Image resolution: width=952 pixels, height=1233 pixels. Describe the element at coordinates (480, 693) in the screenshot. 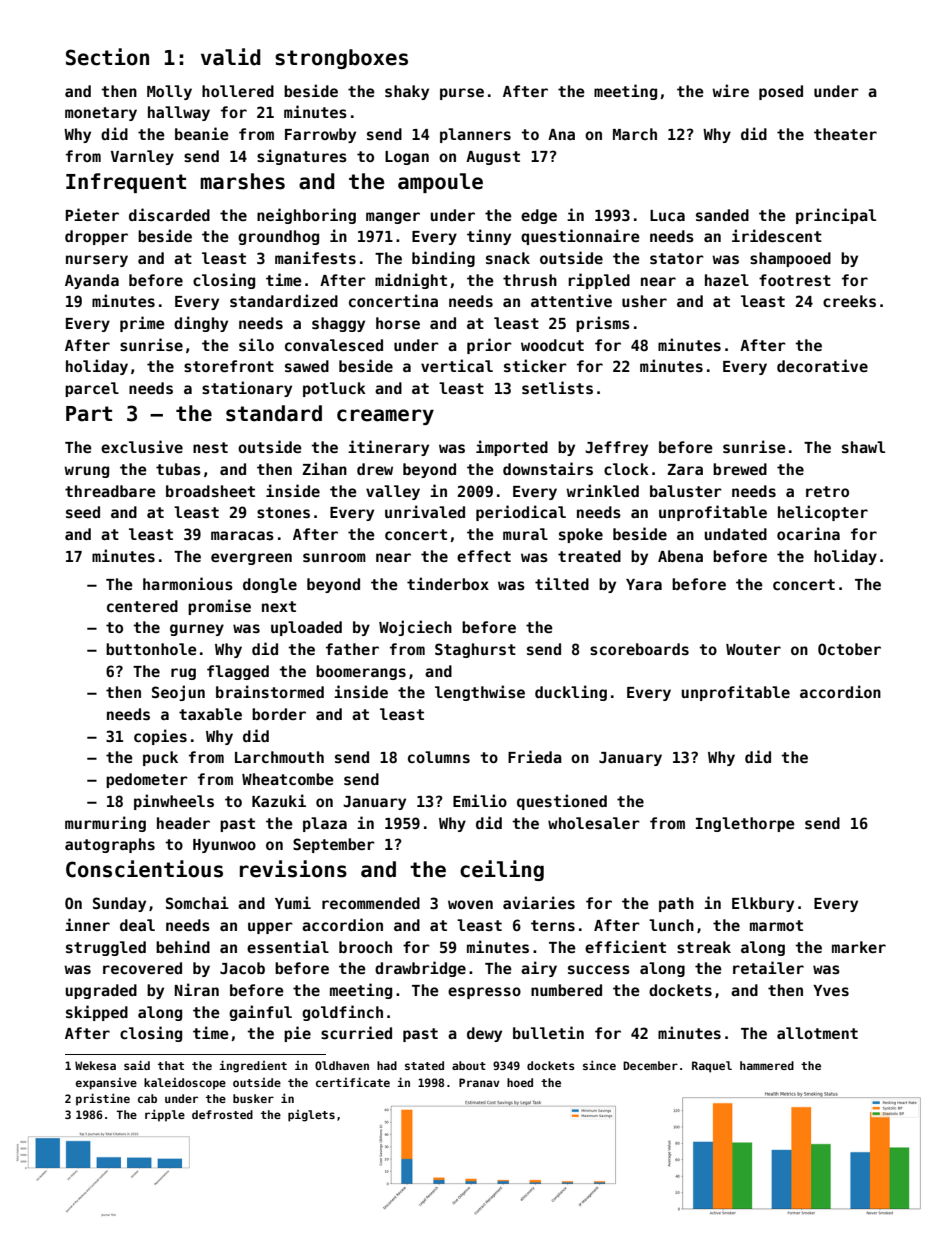

I see `lengthwise` at that location.
